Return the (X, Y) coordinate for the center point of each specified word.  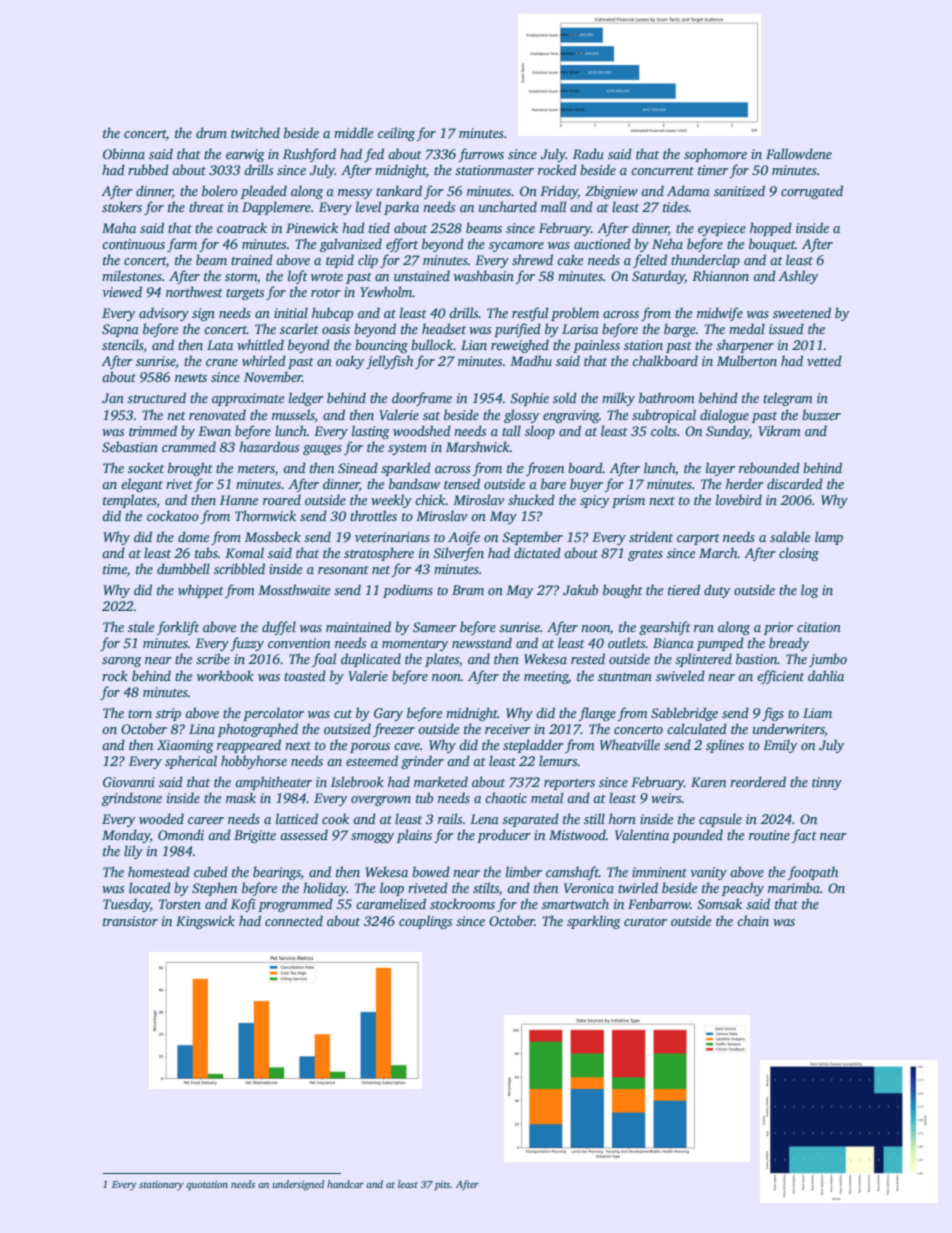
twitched (255, 132)
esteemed (372, 760)
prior (779, 628)
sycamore (516, 247)
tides (676, 206)
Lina (202, 729)
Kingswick (205, 922)
